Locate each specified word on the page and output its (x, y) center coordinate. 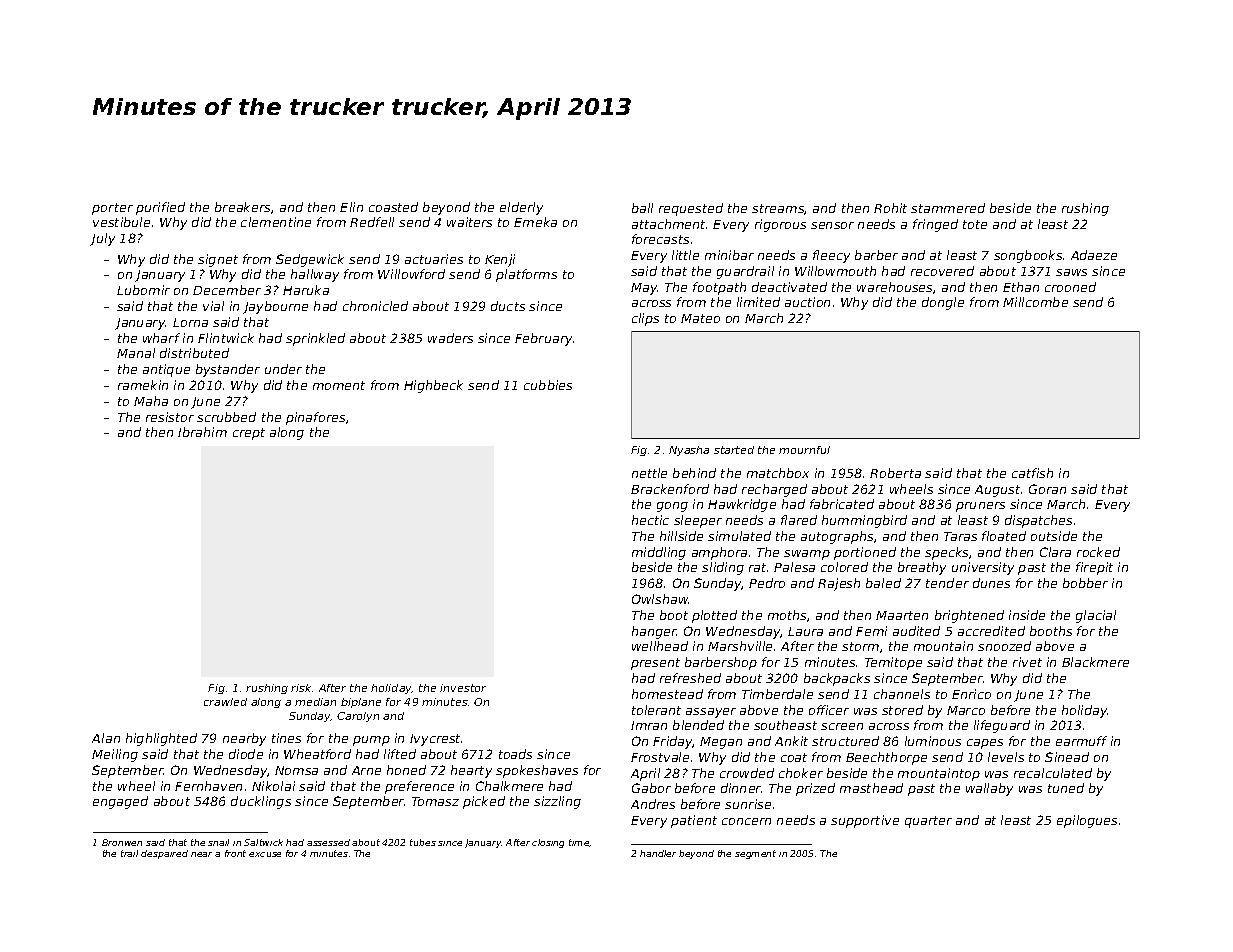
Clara (1055, 552)
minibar (729, 255)
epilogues (1087, 821)
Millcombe (1035, 302)
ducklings (261, 802)
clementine (276, 222)
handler (658, 853)
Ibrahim (202, 432)
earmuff (1081, 741)
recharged (774, 490)
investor (463, 688)
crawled (225, 702)
